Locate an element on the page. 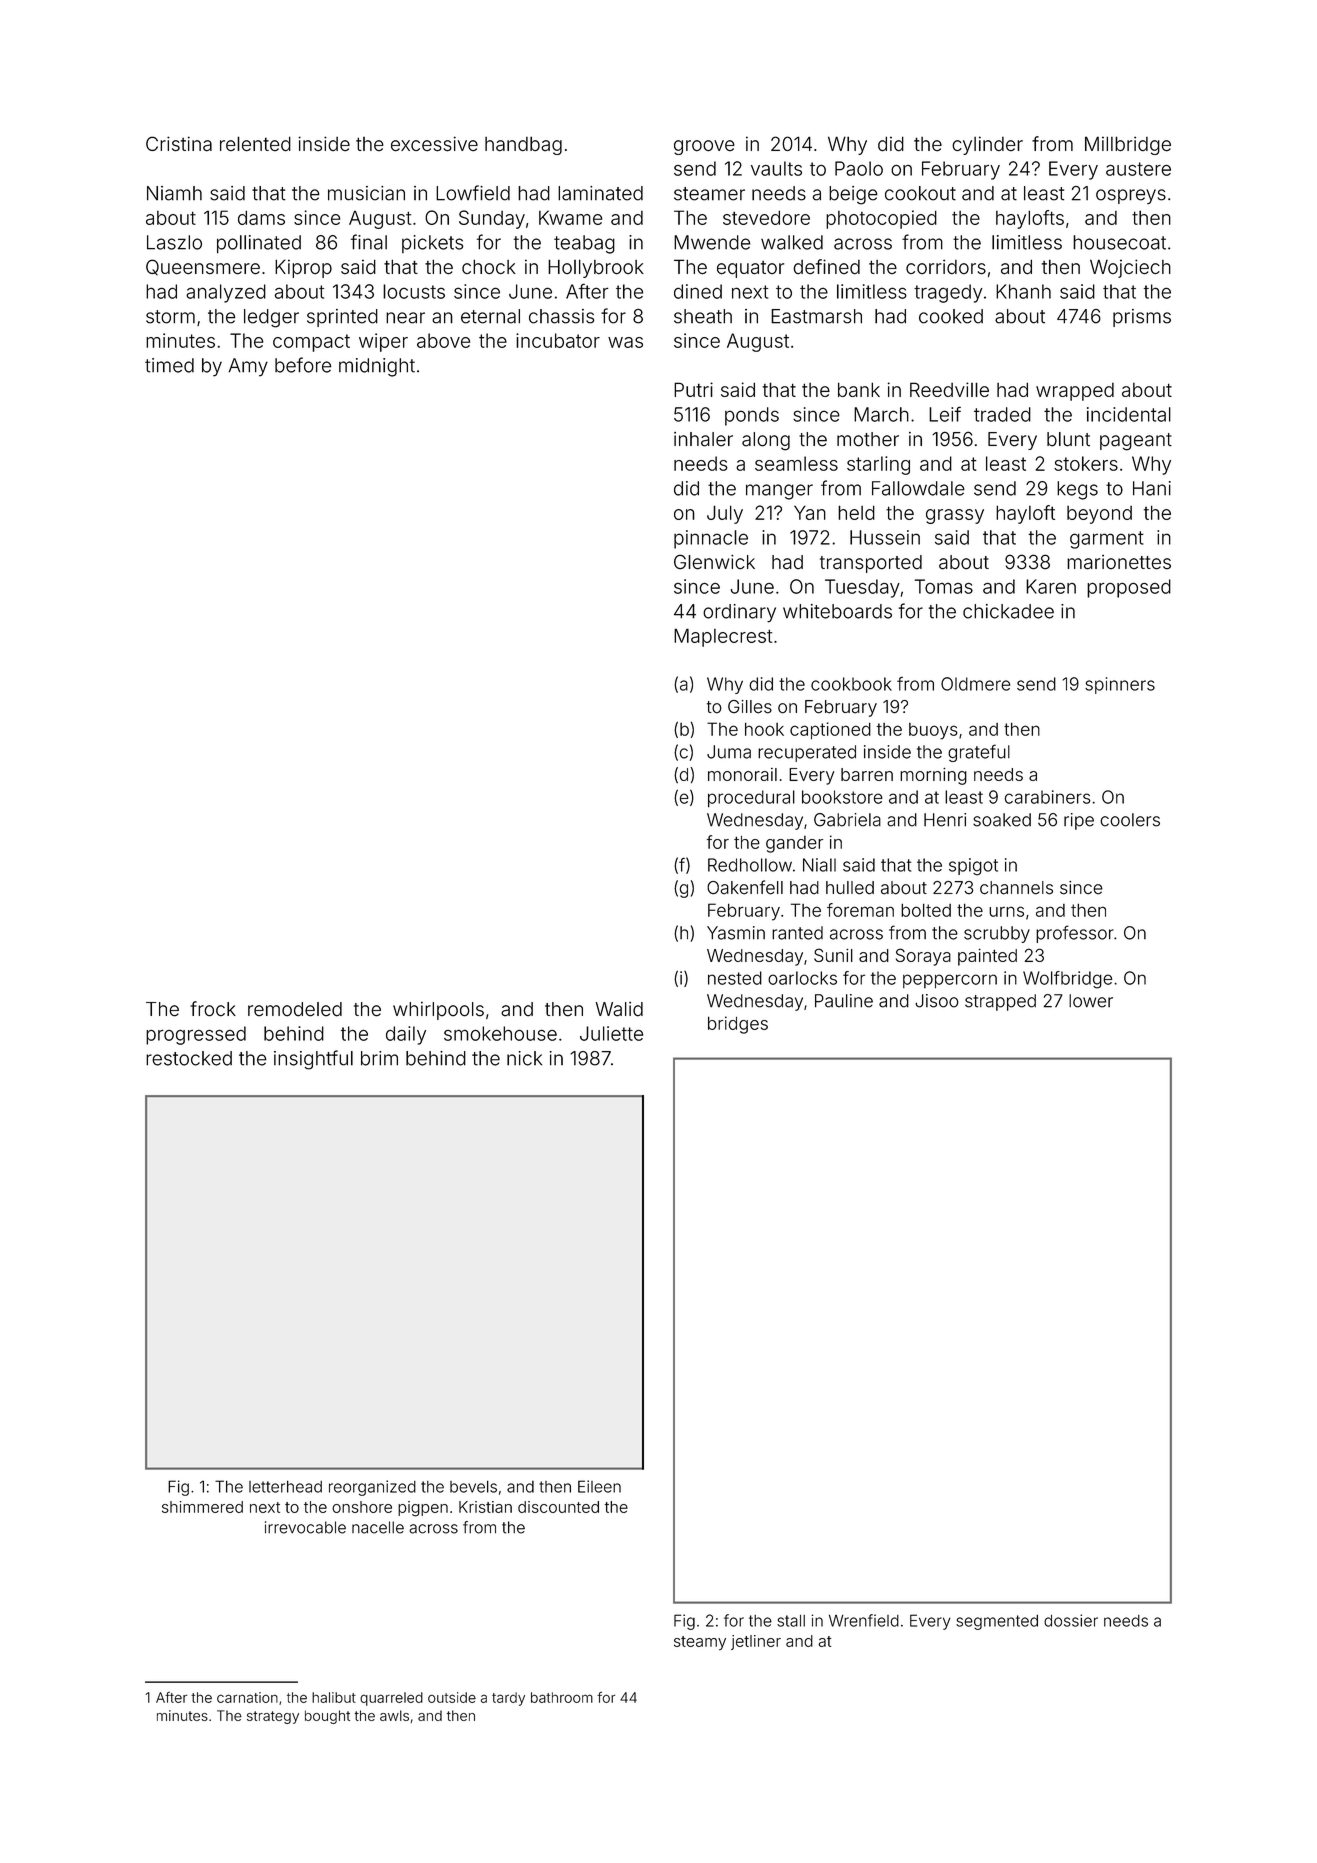 The width and height of the image is (1317, 1863). reorganized is located at coordinates (372, 1488).
